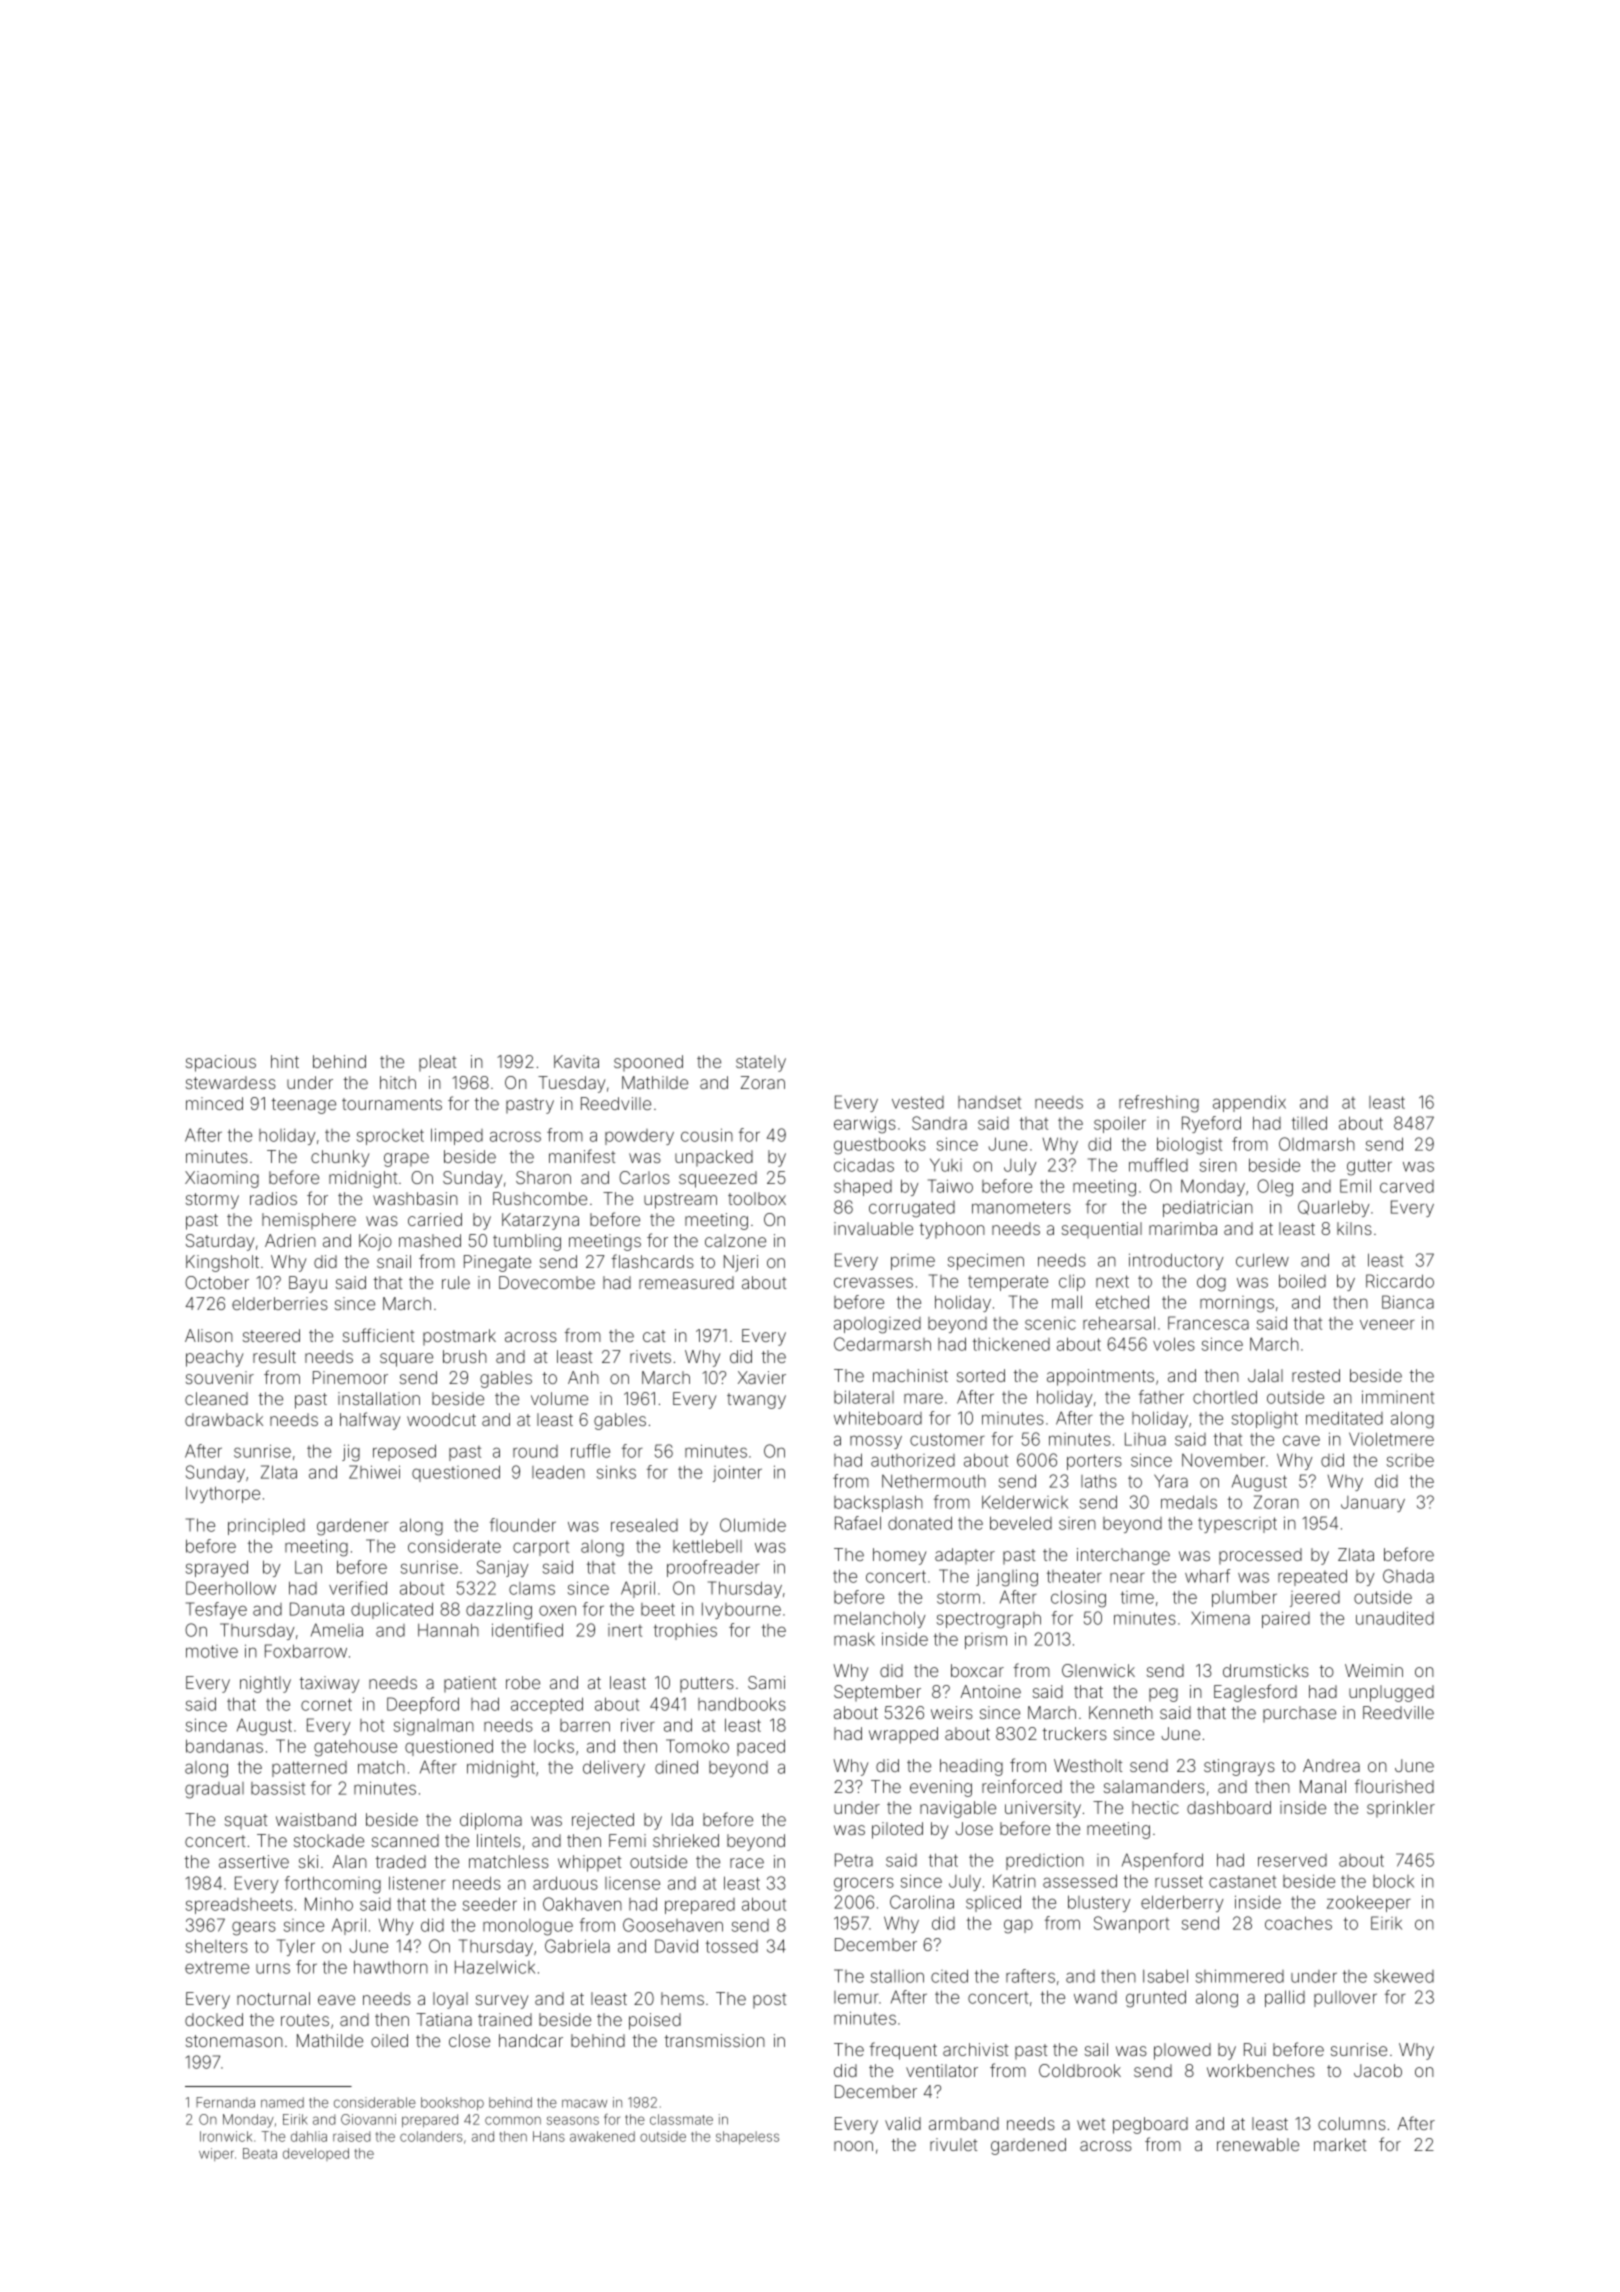 The image size is (1620, 2292). I want to click on Glenwick, so click(1098, 1670).
